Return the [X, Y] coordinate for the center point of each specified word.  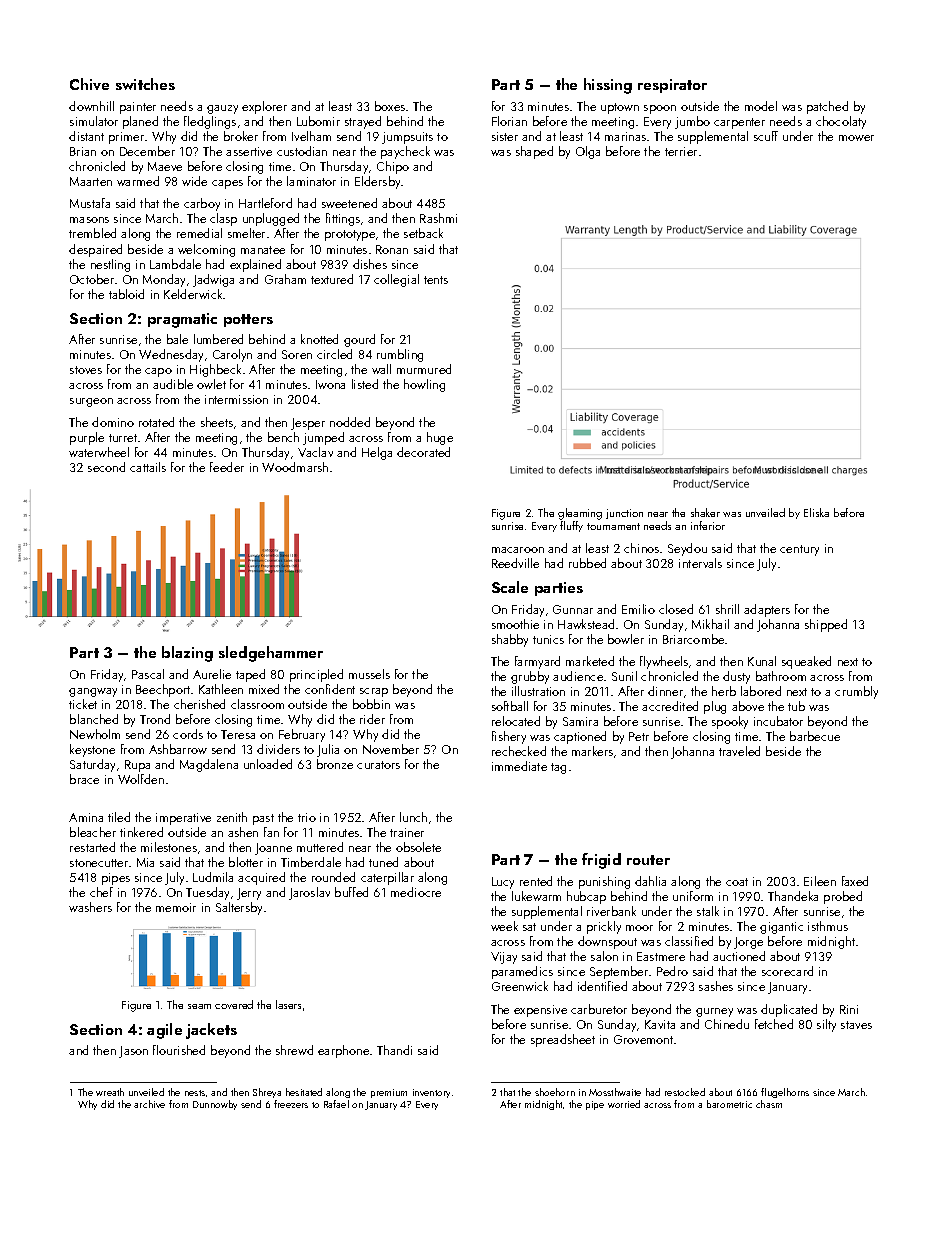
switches [145, 84]
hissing [608, 86]
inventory [431, 1093]
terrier [681, 151]
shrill [727, 609]
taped [250, 675]
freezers [291, 1104]
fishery [509, 737]
